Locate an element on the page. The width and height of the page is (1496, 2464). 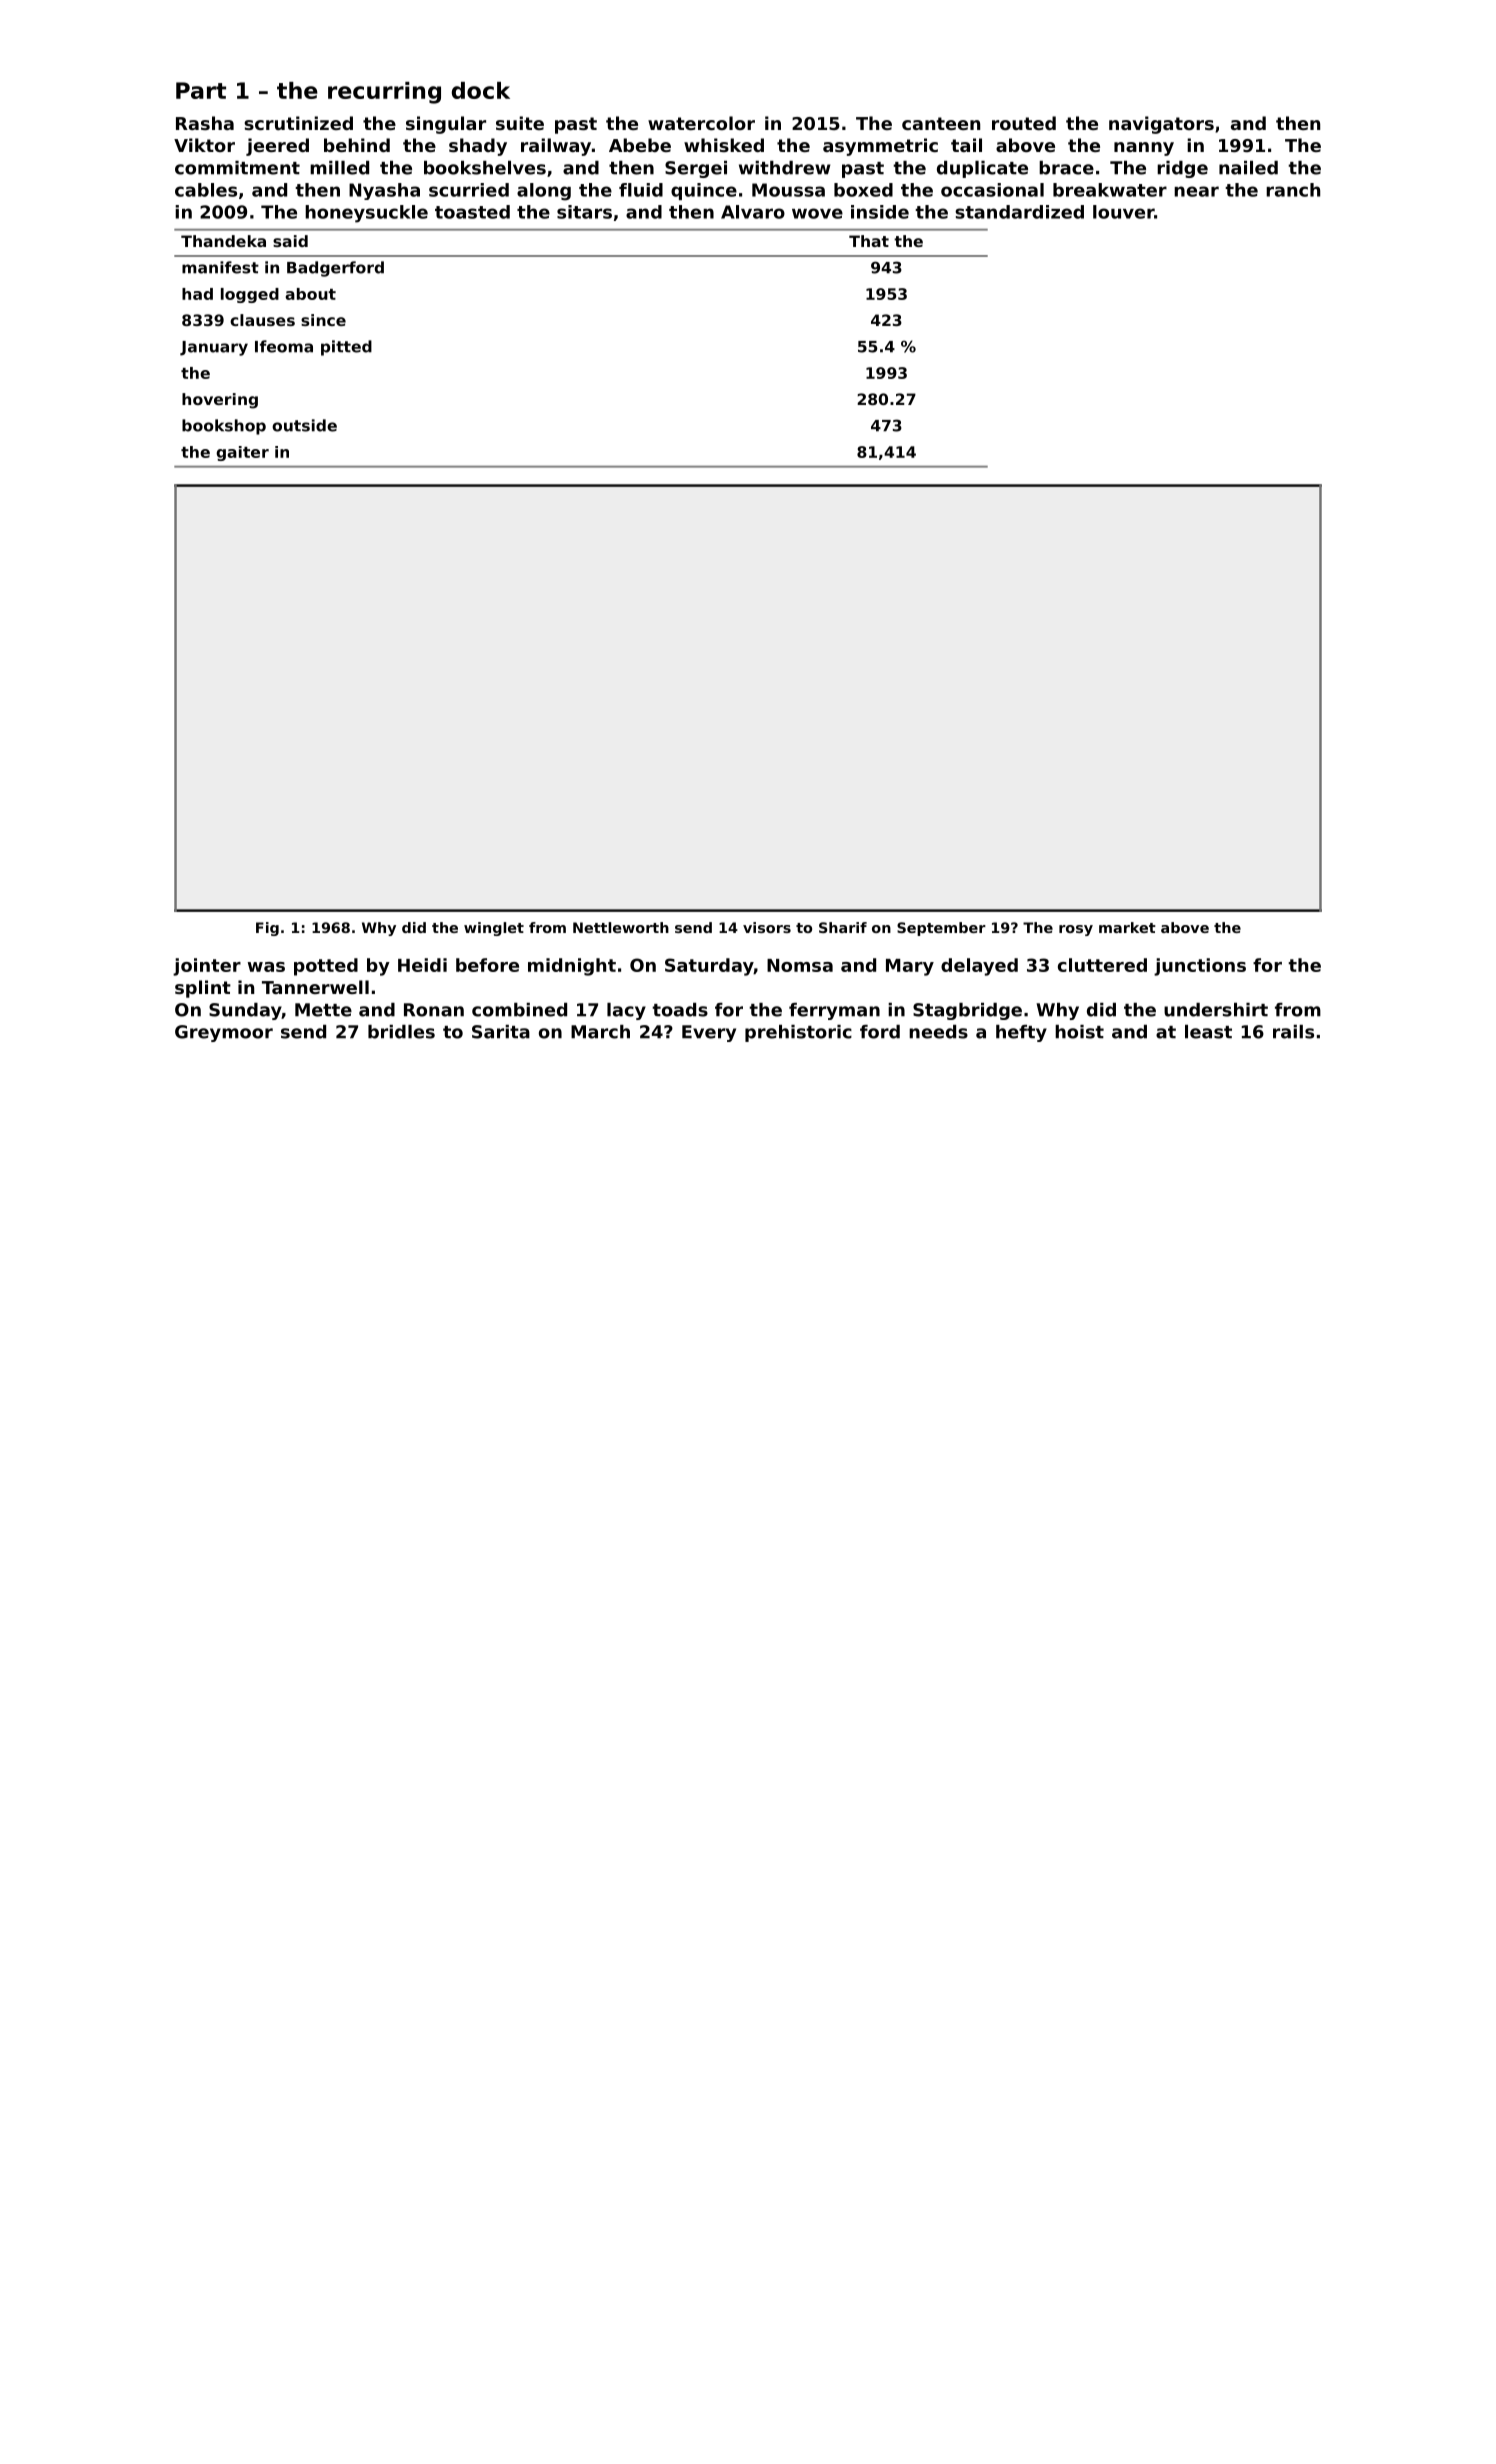
gaiter is located at coordinates (242, 453).
